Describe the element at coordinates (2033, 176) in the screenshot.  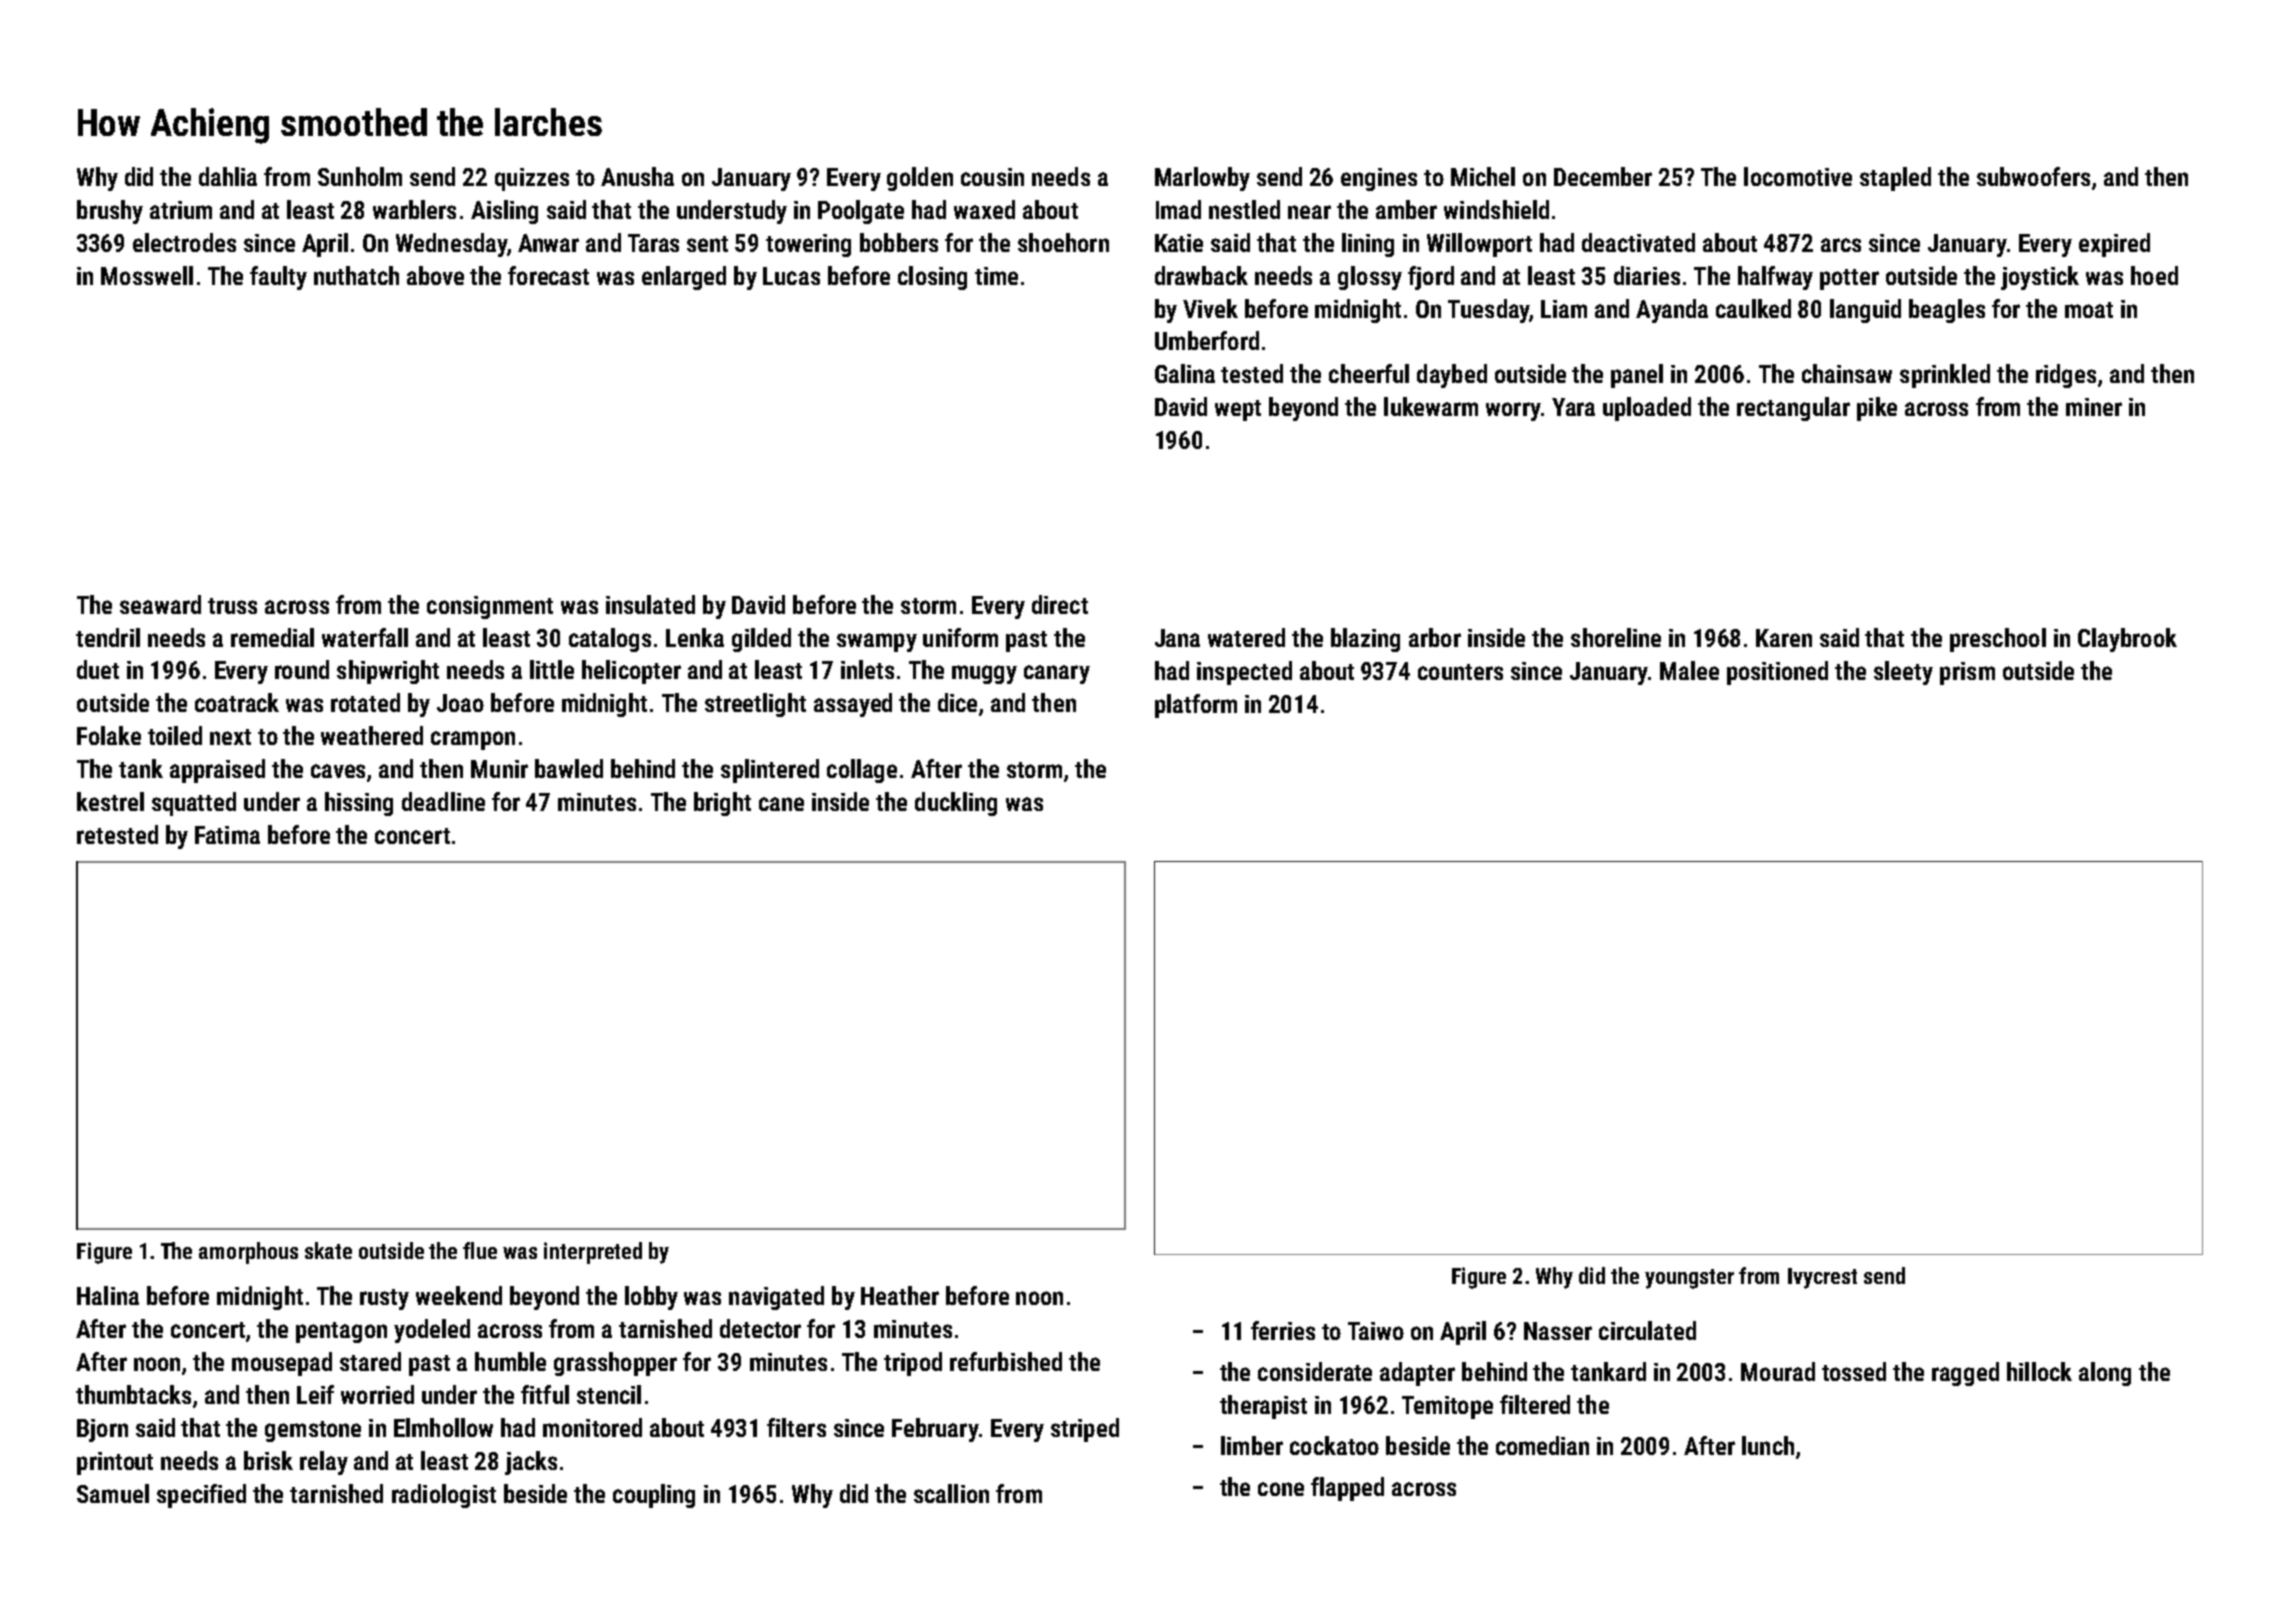
I see `subwoofers` at that location.
